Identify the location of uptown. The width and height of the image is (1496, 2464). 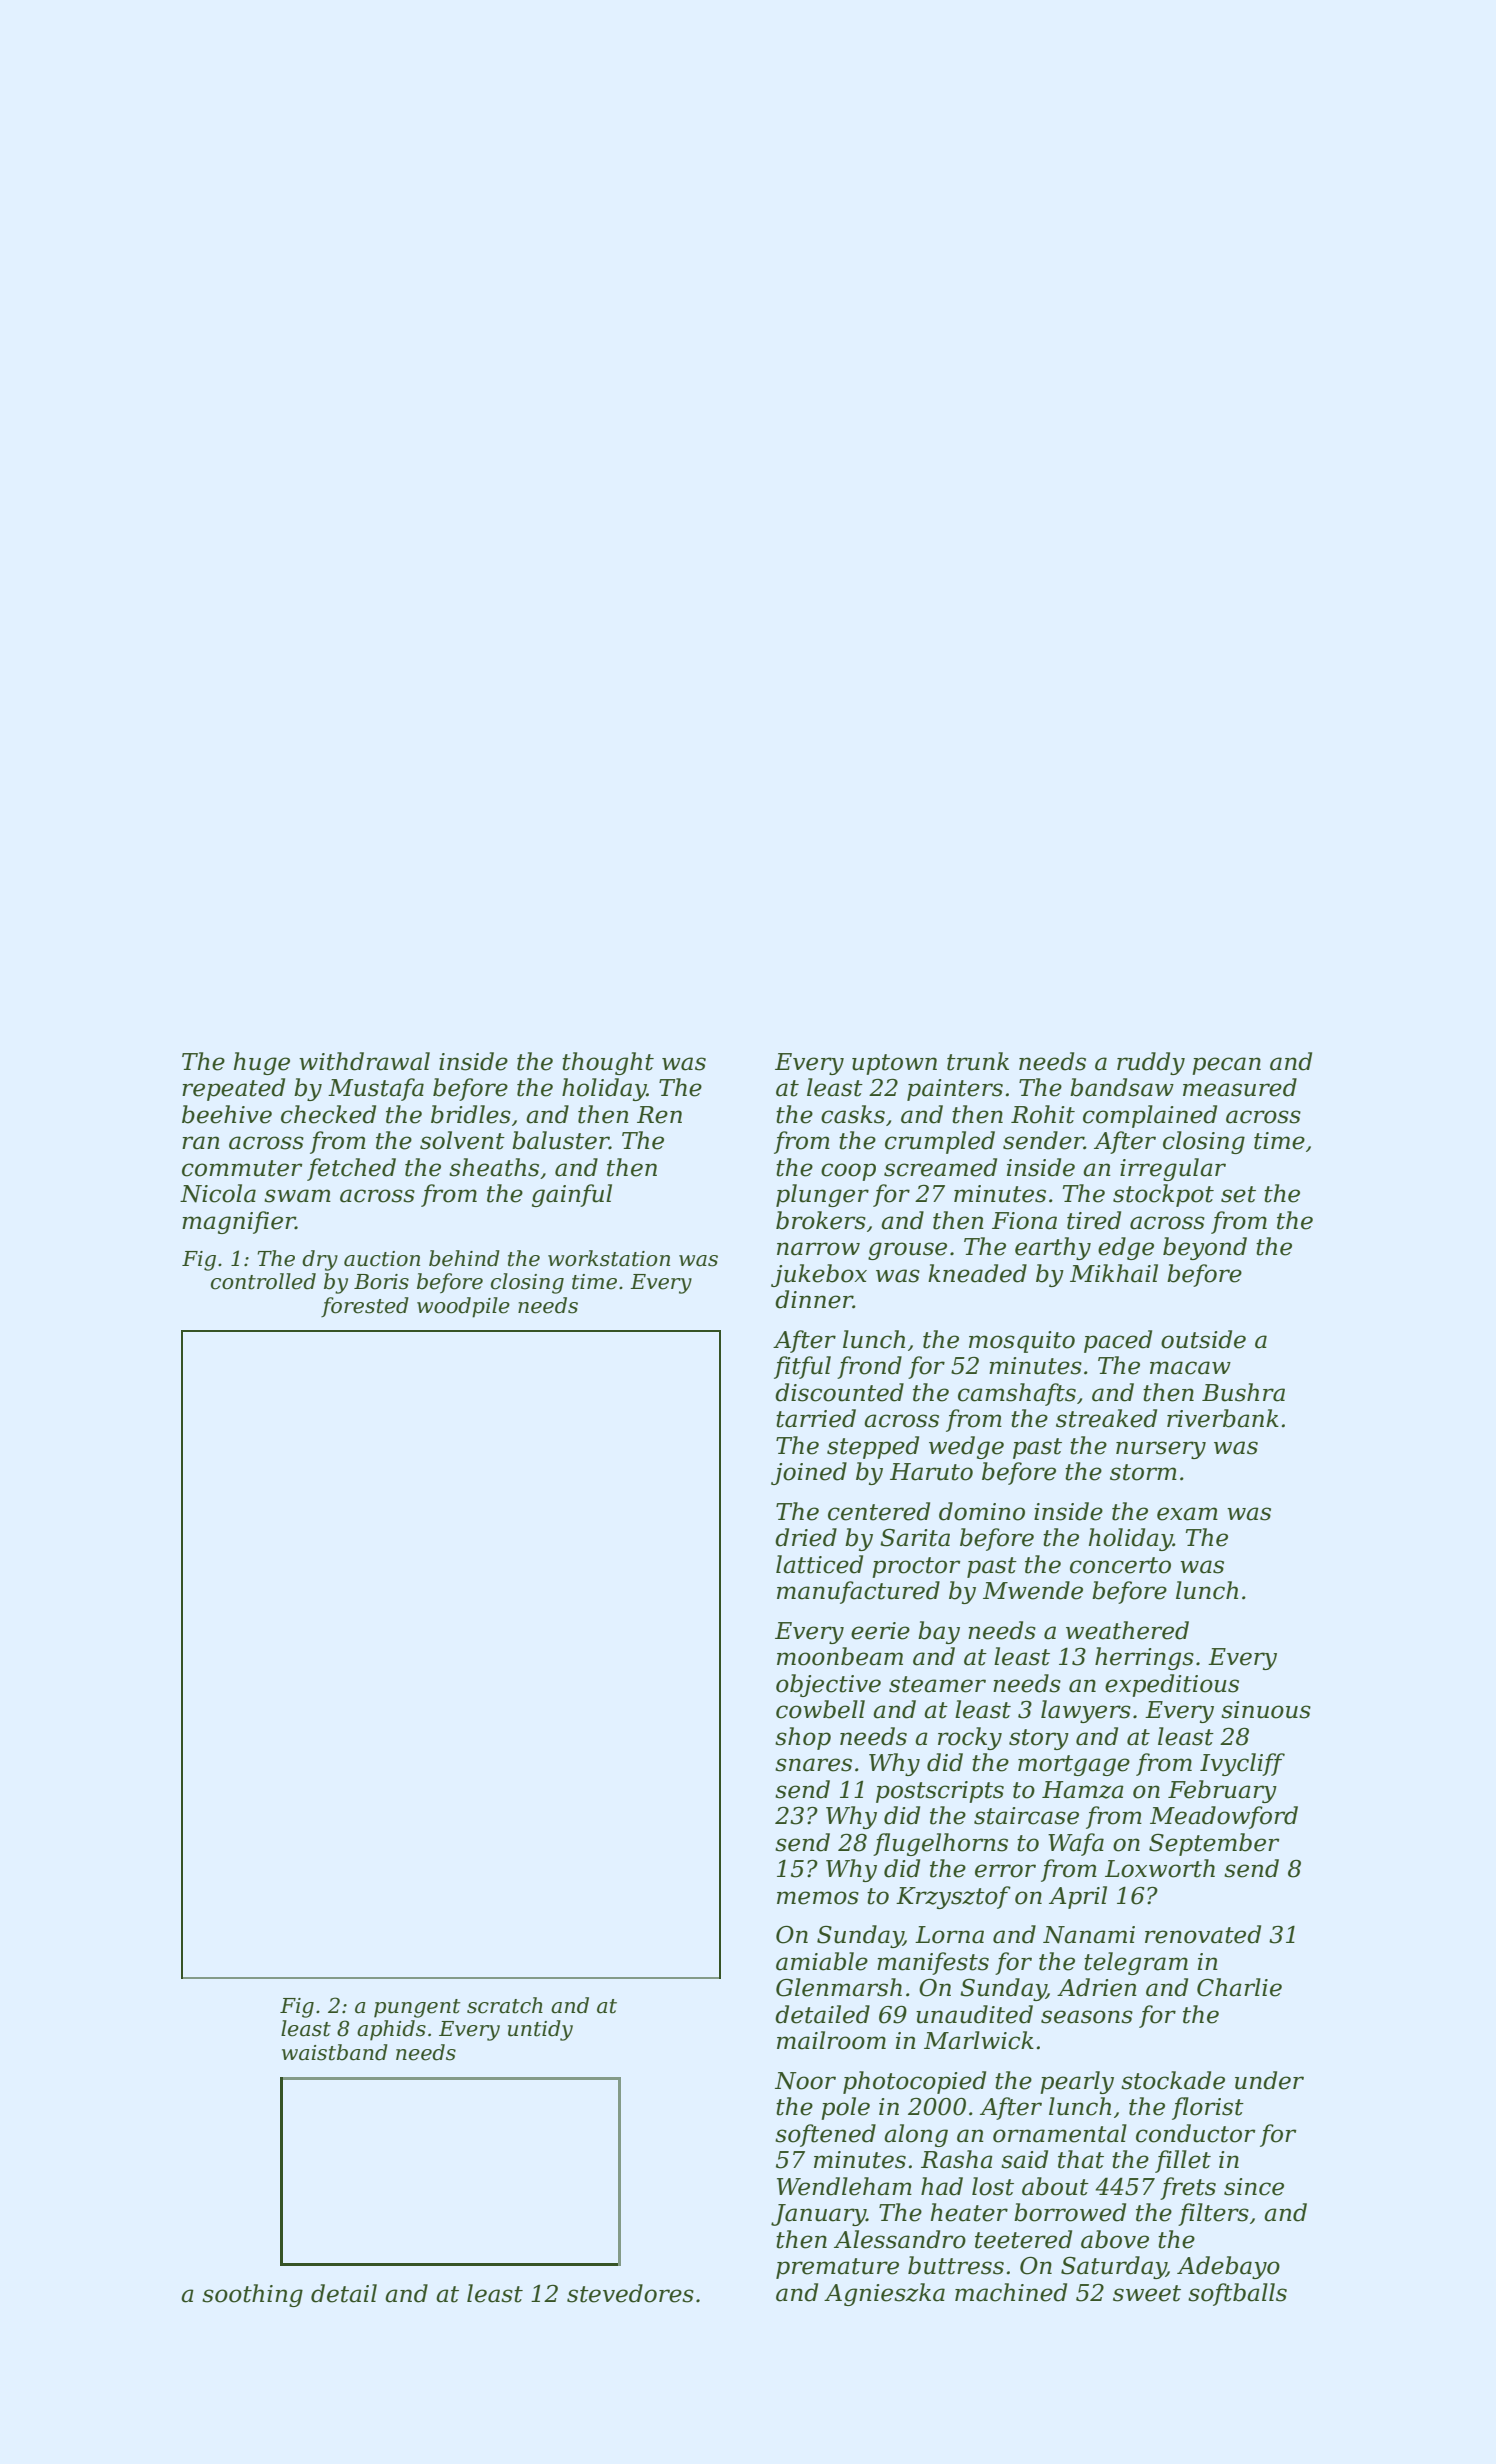
(894, 1064).
